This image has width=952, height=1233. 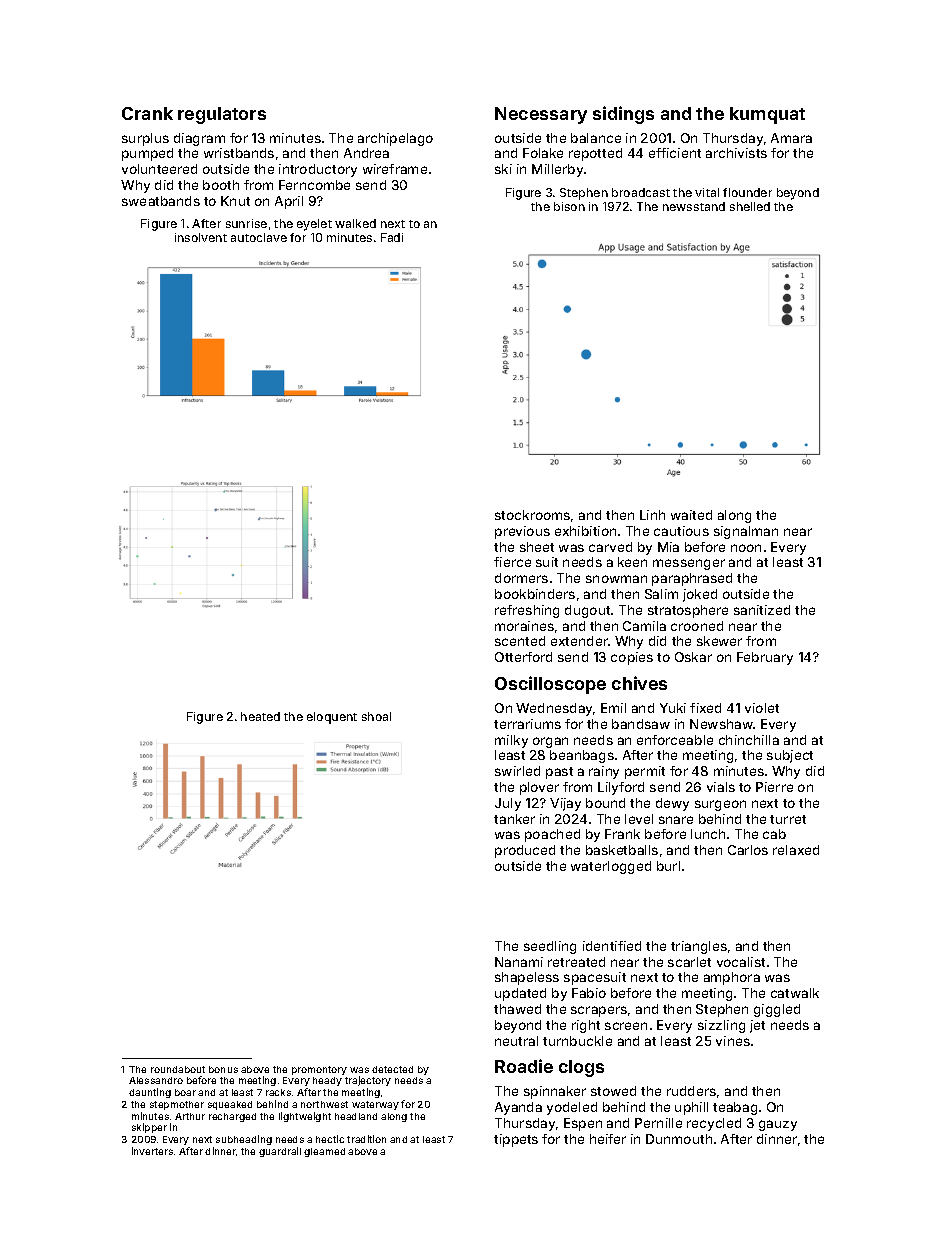 What do you see at coordinates (355, 223) in the image?
I see `walked` at bounding box center [355, 223].
